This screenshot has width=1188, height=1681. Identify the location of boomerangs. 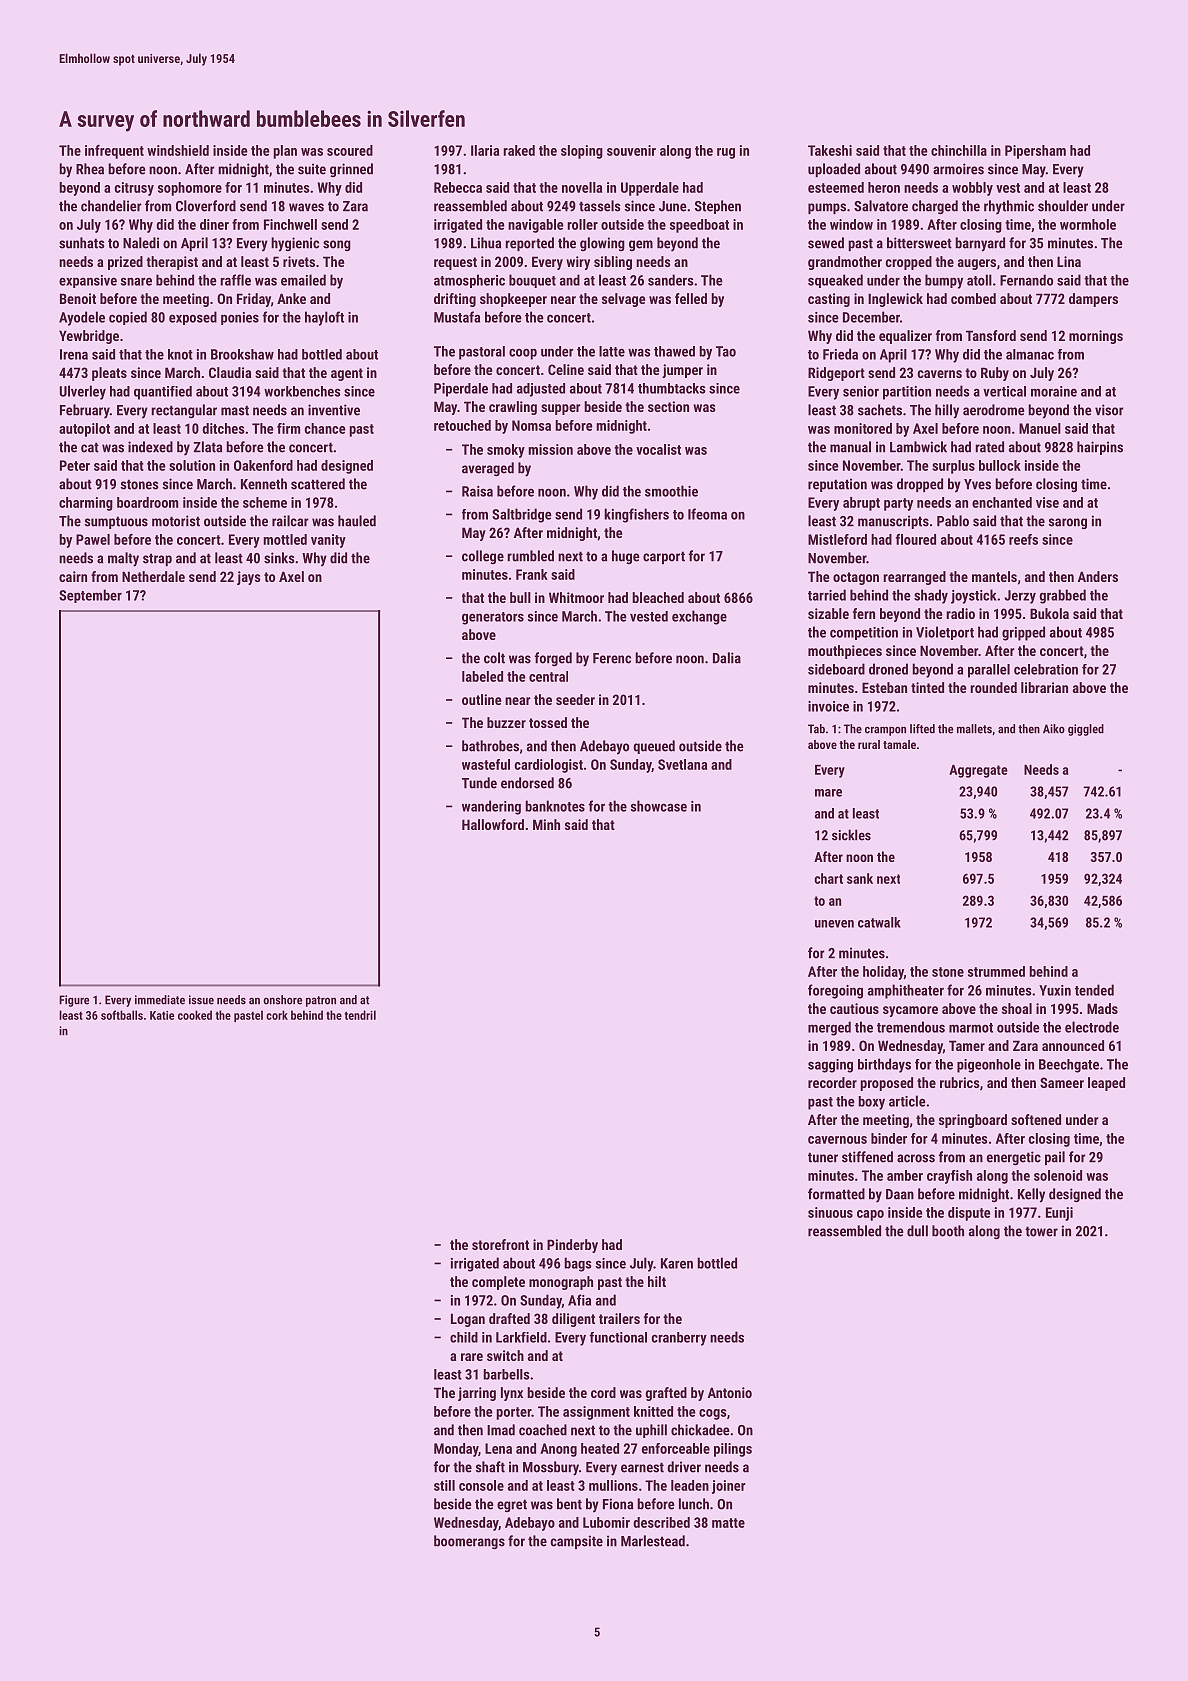
(469, 1542).
